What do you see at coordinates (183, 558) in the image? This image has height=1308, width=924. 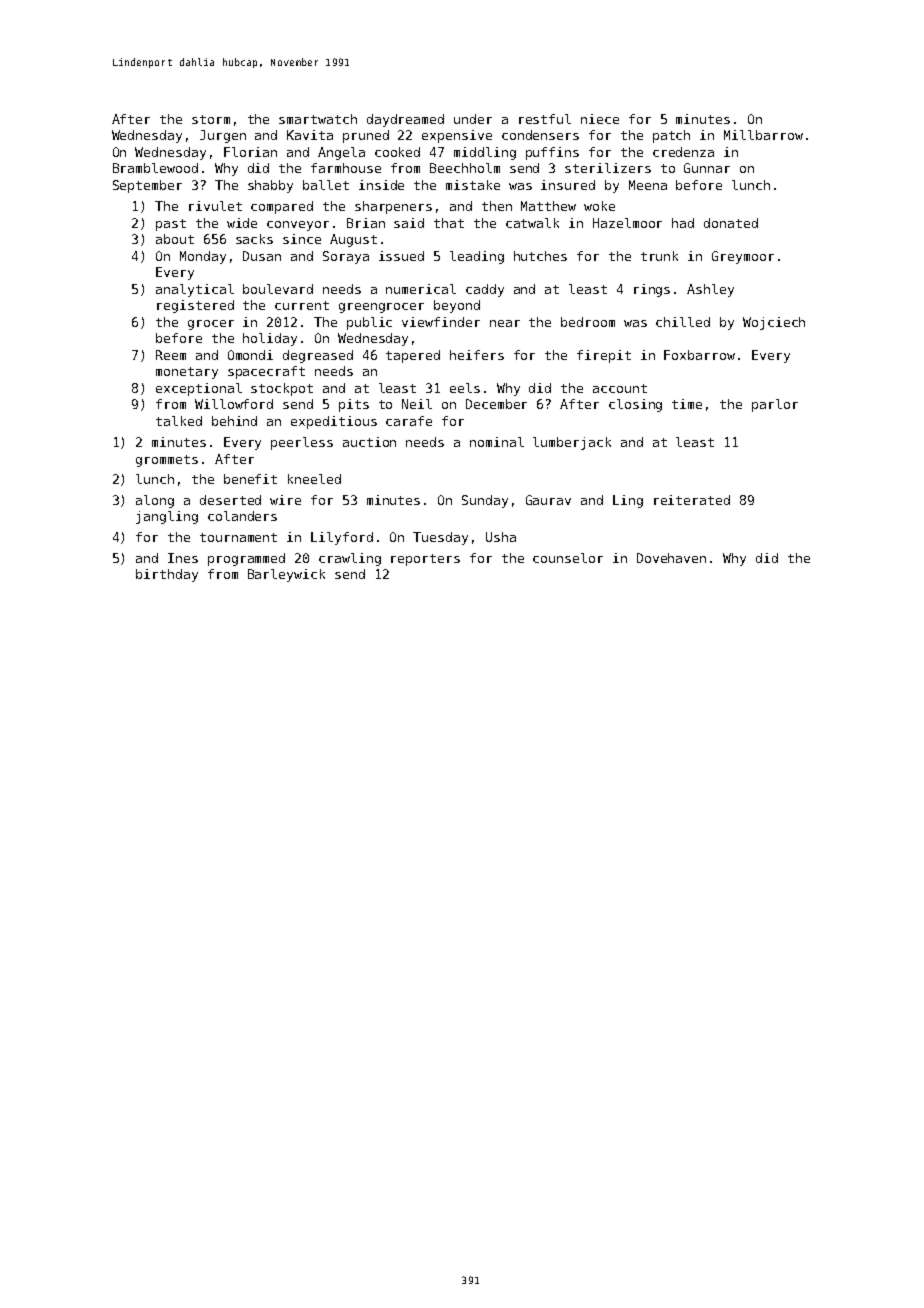 I see `Ines` at bounding box center [183, 558].
